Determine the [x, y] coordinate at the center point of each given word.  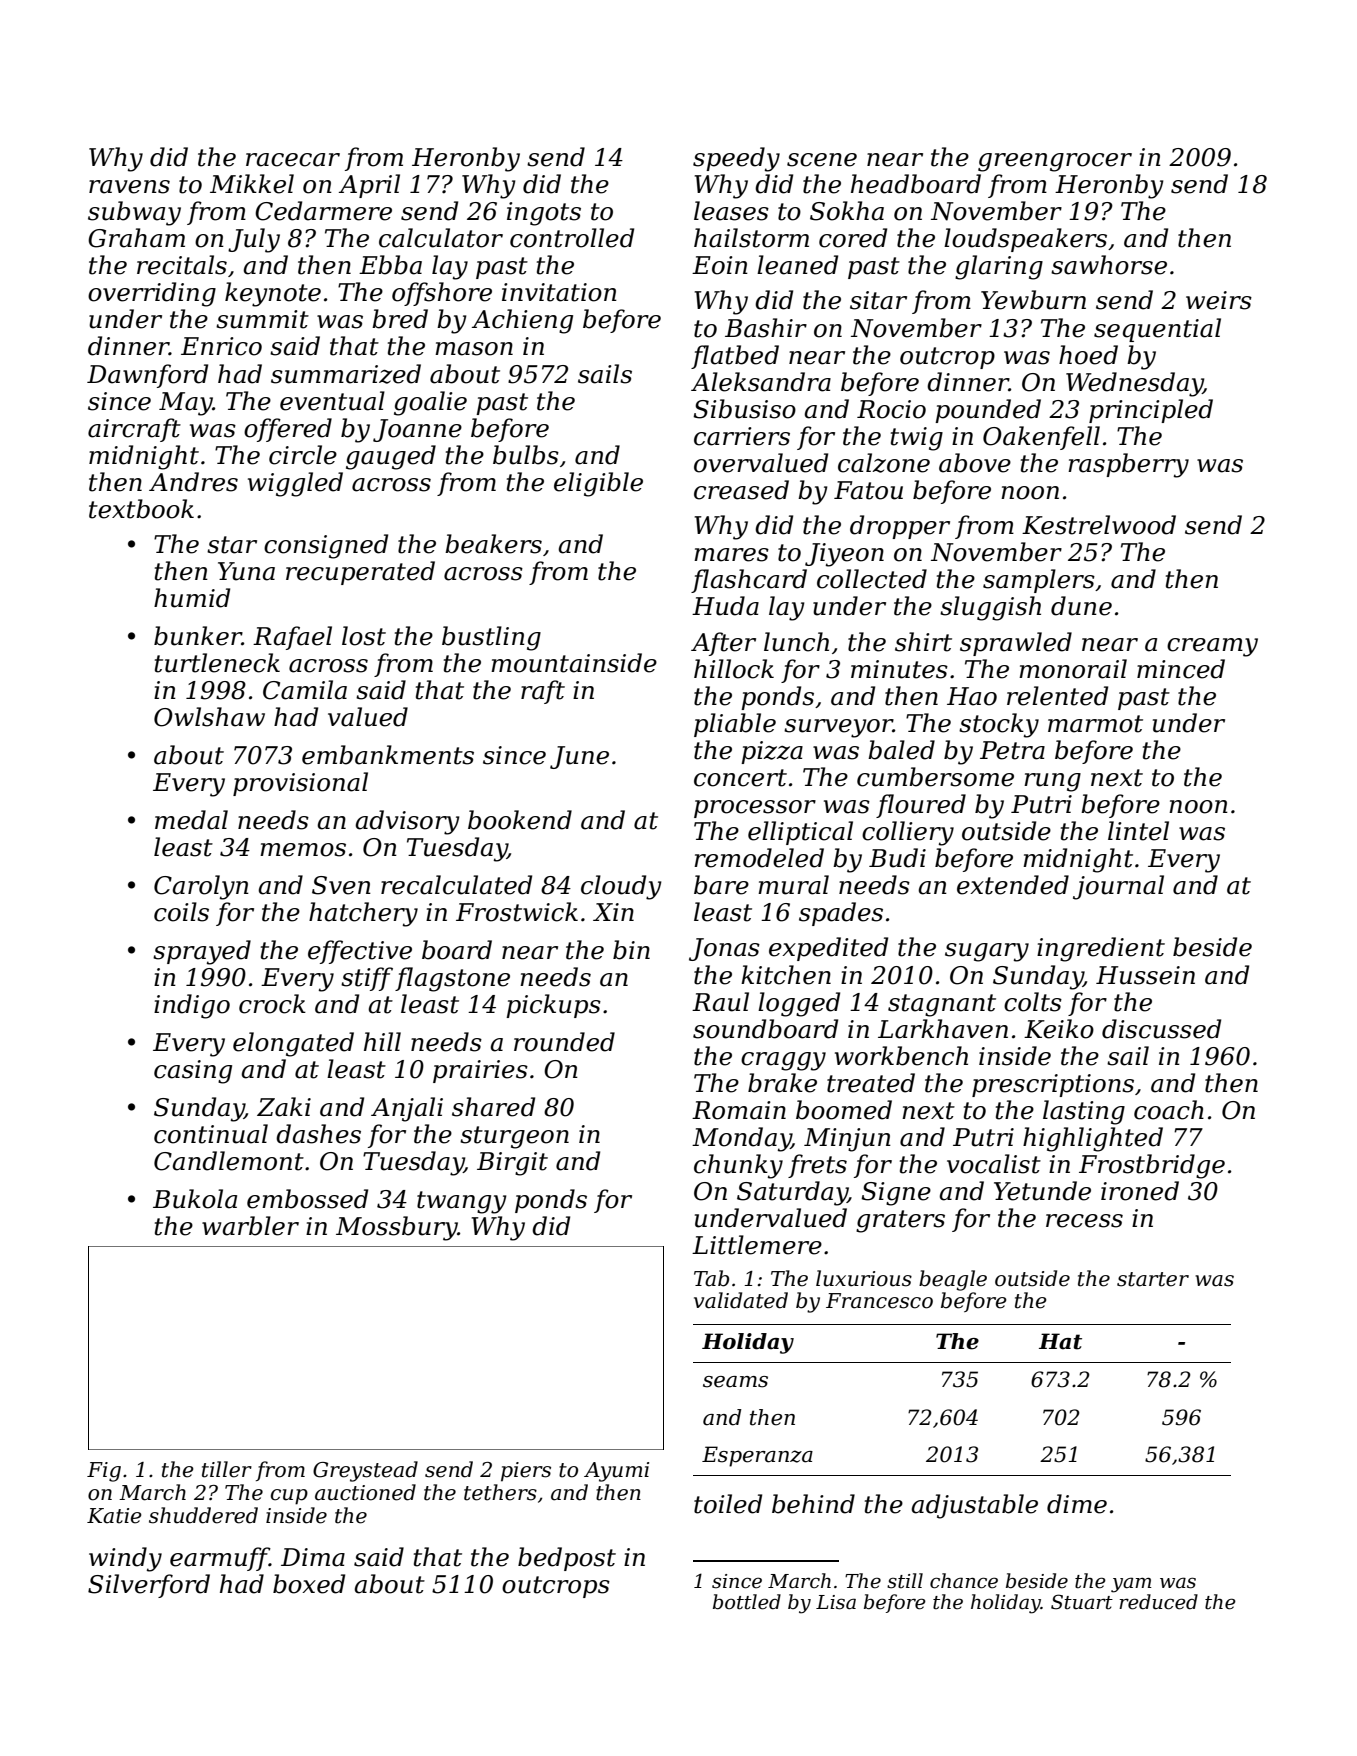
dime [1077, 1504]
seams [735, 1382]
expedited [828, 949]
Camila [305, 690]
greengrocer [1055, 162]
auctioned [365, 1492]
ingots [544, 214]
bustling [491, 638]
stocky [999, 725]
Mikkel [252, 184]
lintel [1138, 831]
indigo [192, 1006]
